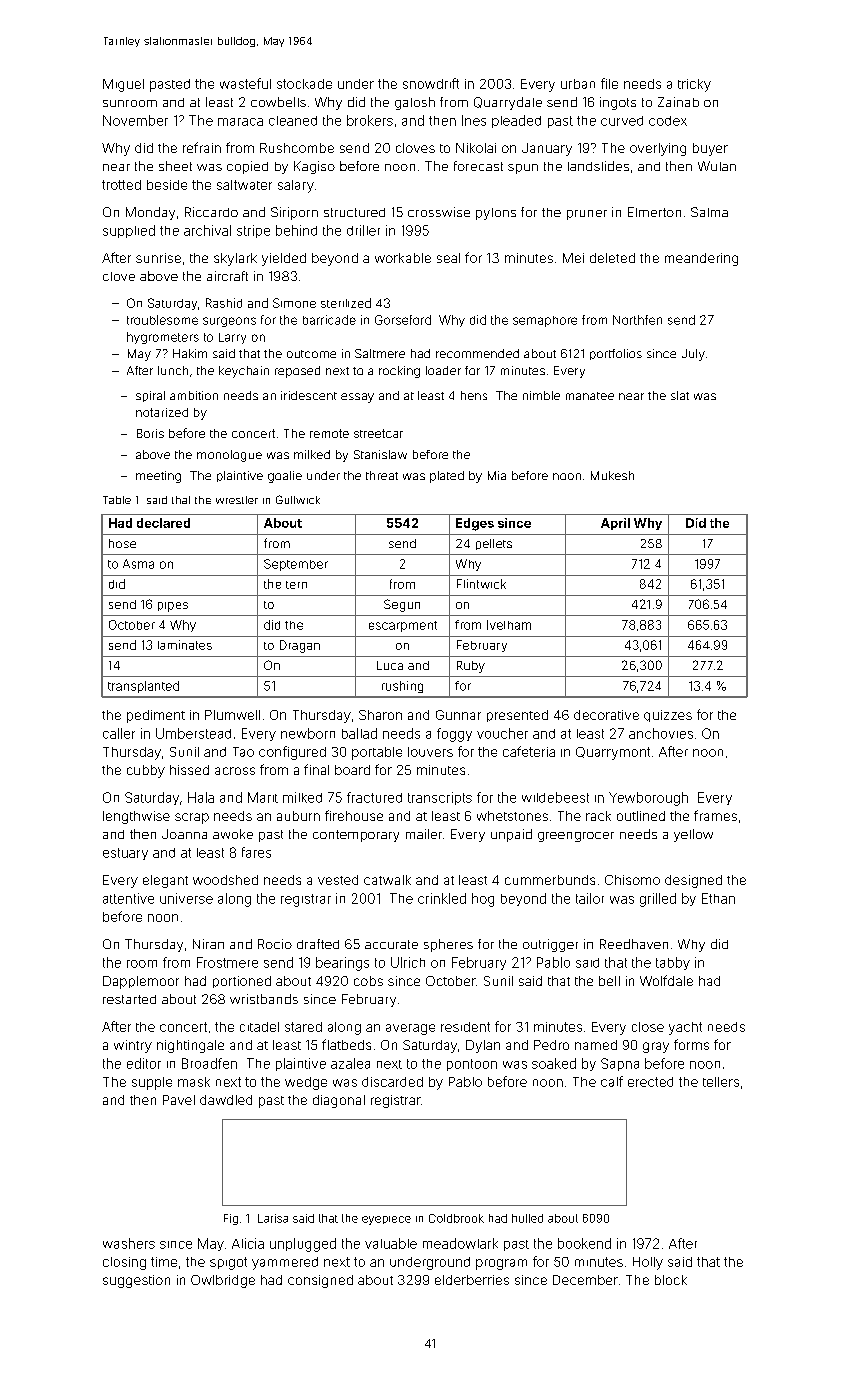 The image size is (849, 1400). What do you see at coordinates (477, 353) in the screenshot?
I see `recommended` at bounding box center [477, 353].
